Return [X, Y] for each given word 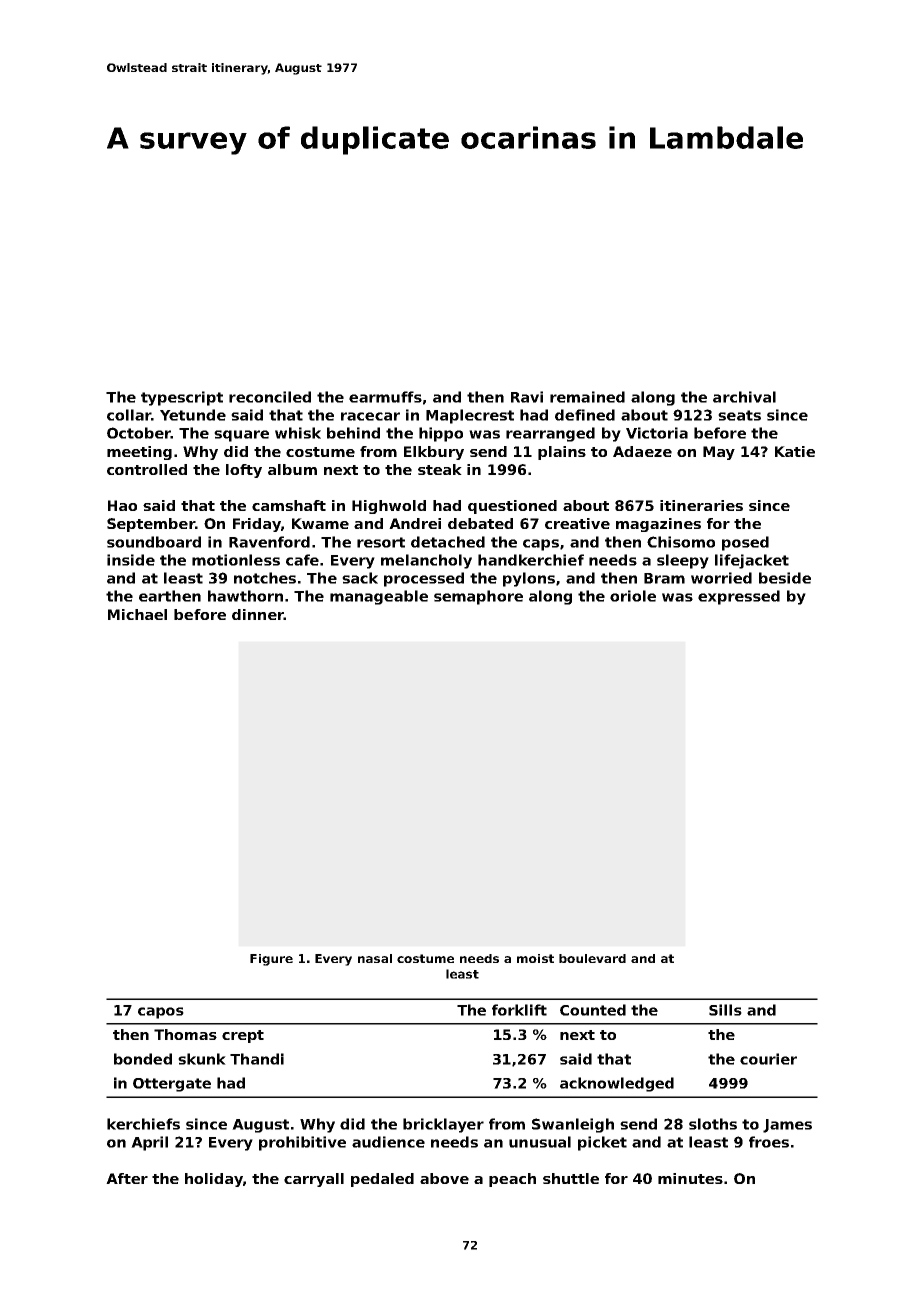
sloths [713, 1124]
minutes [690, 1178]
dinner [258, 614]
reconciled [270, 397]
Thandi [257, 1059]
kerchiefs [143, 1124]
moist [535, 958]
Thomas [185, 1034]
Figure [271, 960]
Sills [725, 1010]
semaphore [478, 597]
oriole [633, 596]
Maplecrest [470, 416]
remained [587, 397]
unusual [540, 1142]
